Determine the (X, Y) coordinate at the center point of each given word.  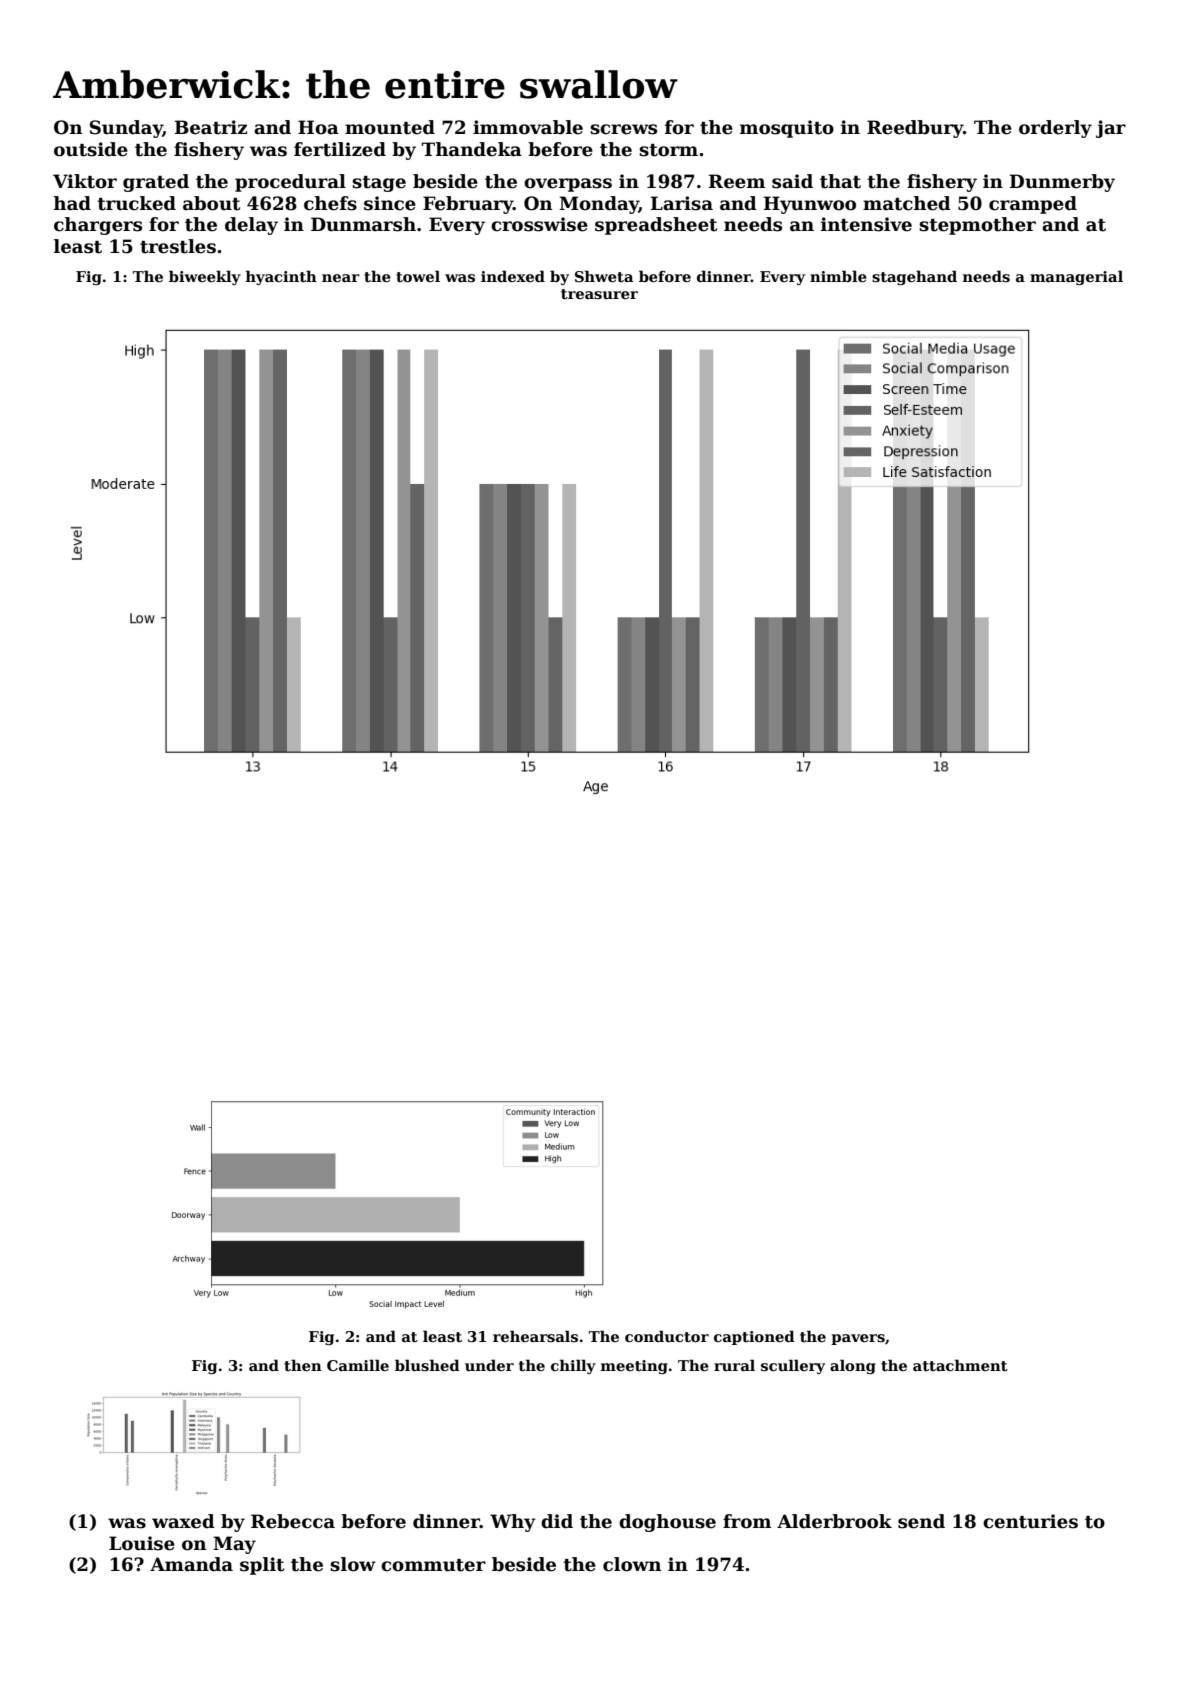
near (341, 278)
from (747, 1521)
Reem (737, 181)
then (303, 1365)
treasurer (599, 294)
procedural (290, 183)
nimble (838, 276)
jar (1111, 129)
